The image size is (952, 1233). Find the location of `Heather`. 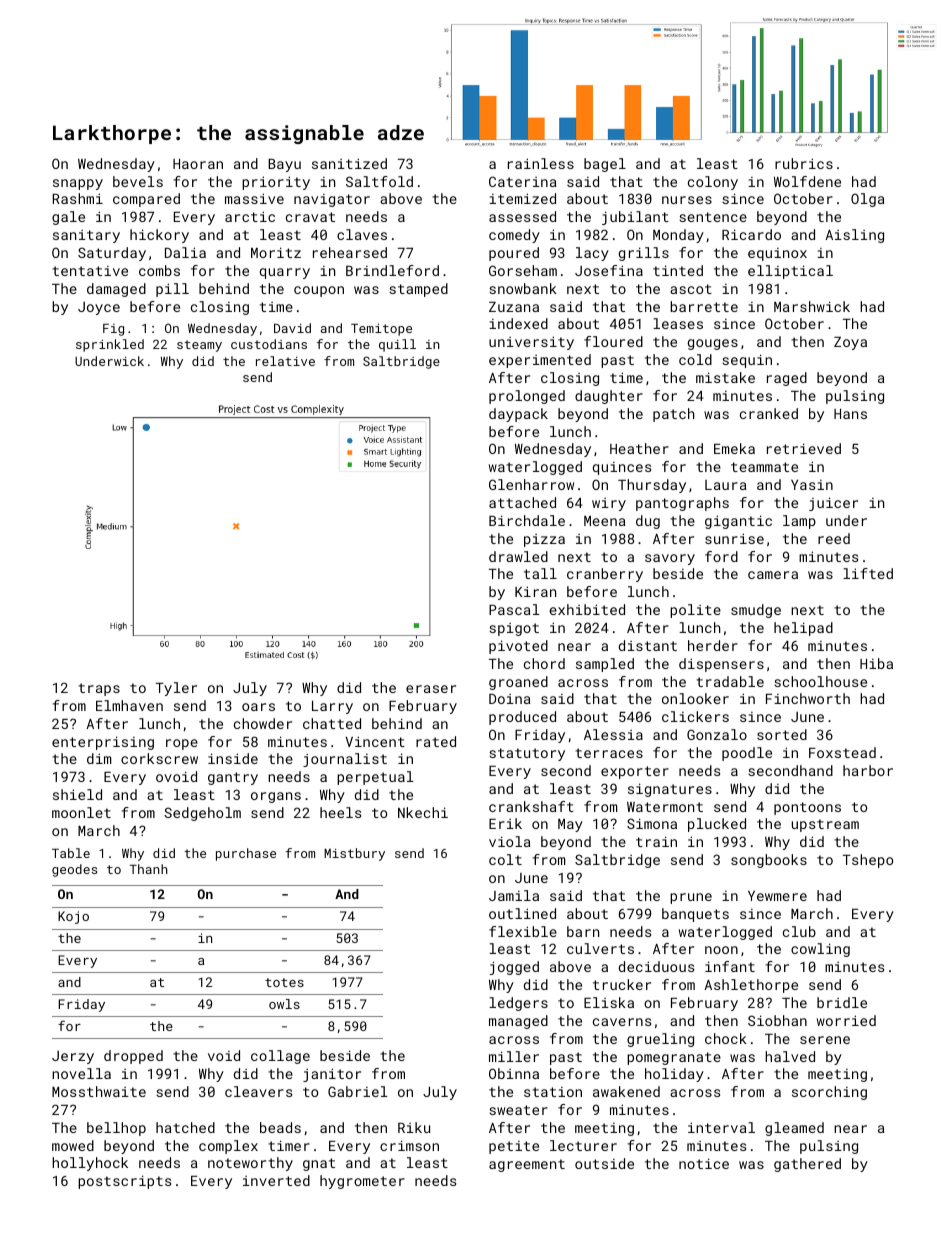

Heather is located at coordinates (639, 448).
